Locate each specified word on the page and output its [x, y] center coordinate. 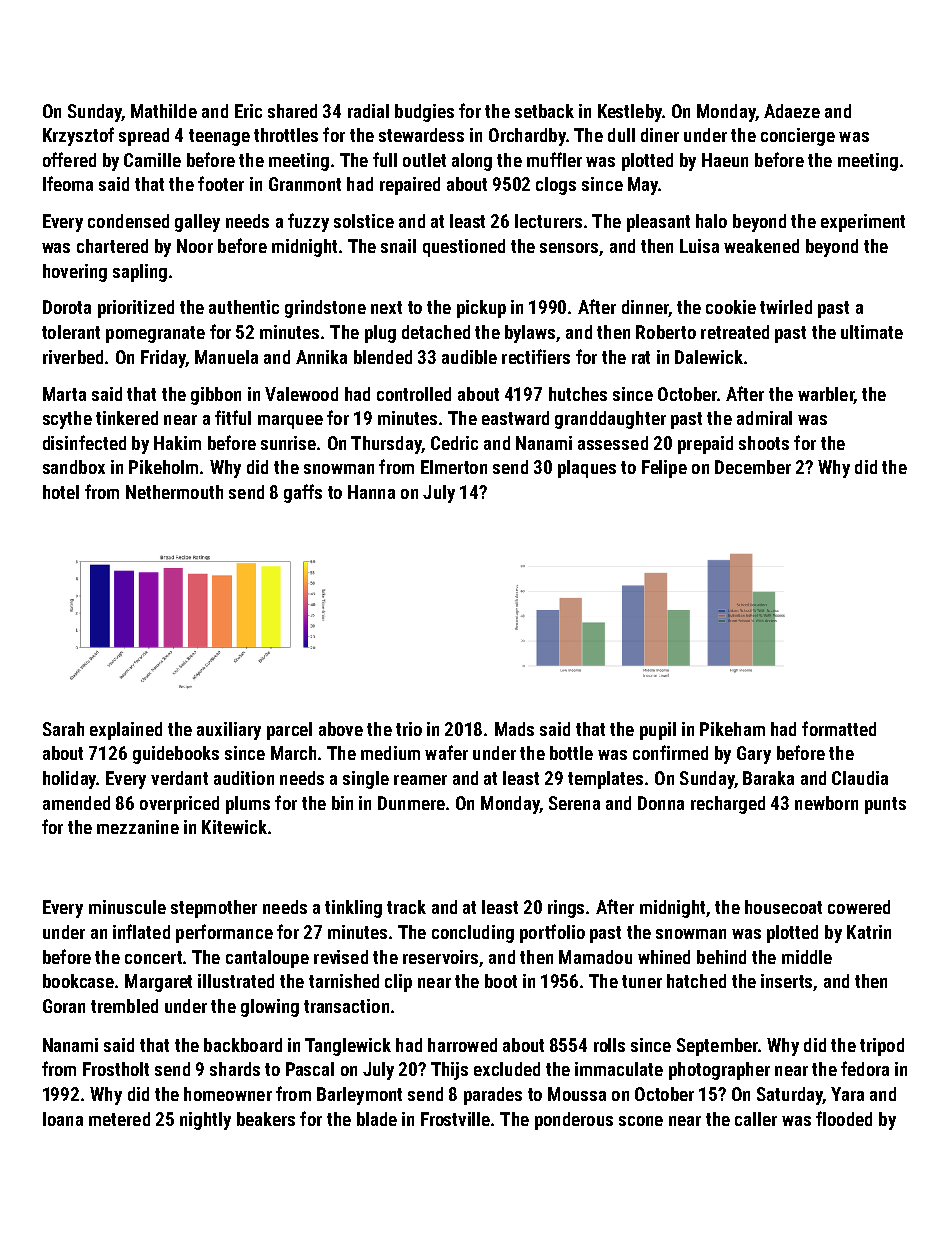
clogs [556, 186]
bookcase [78, 981]
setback [544, 111]
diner [660, 135]
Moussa [577, 1094]
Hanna [371, 492]
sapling [140, 273]
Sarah [63, 729]
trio [409, 729]
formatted [839, 728]
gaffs [303, 493]
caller [756, 1119]
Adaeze [792, 111]
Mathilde [164, 111]
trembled [124, 1006]
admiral [764, 418]
